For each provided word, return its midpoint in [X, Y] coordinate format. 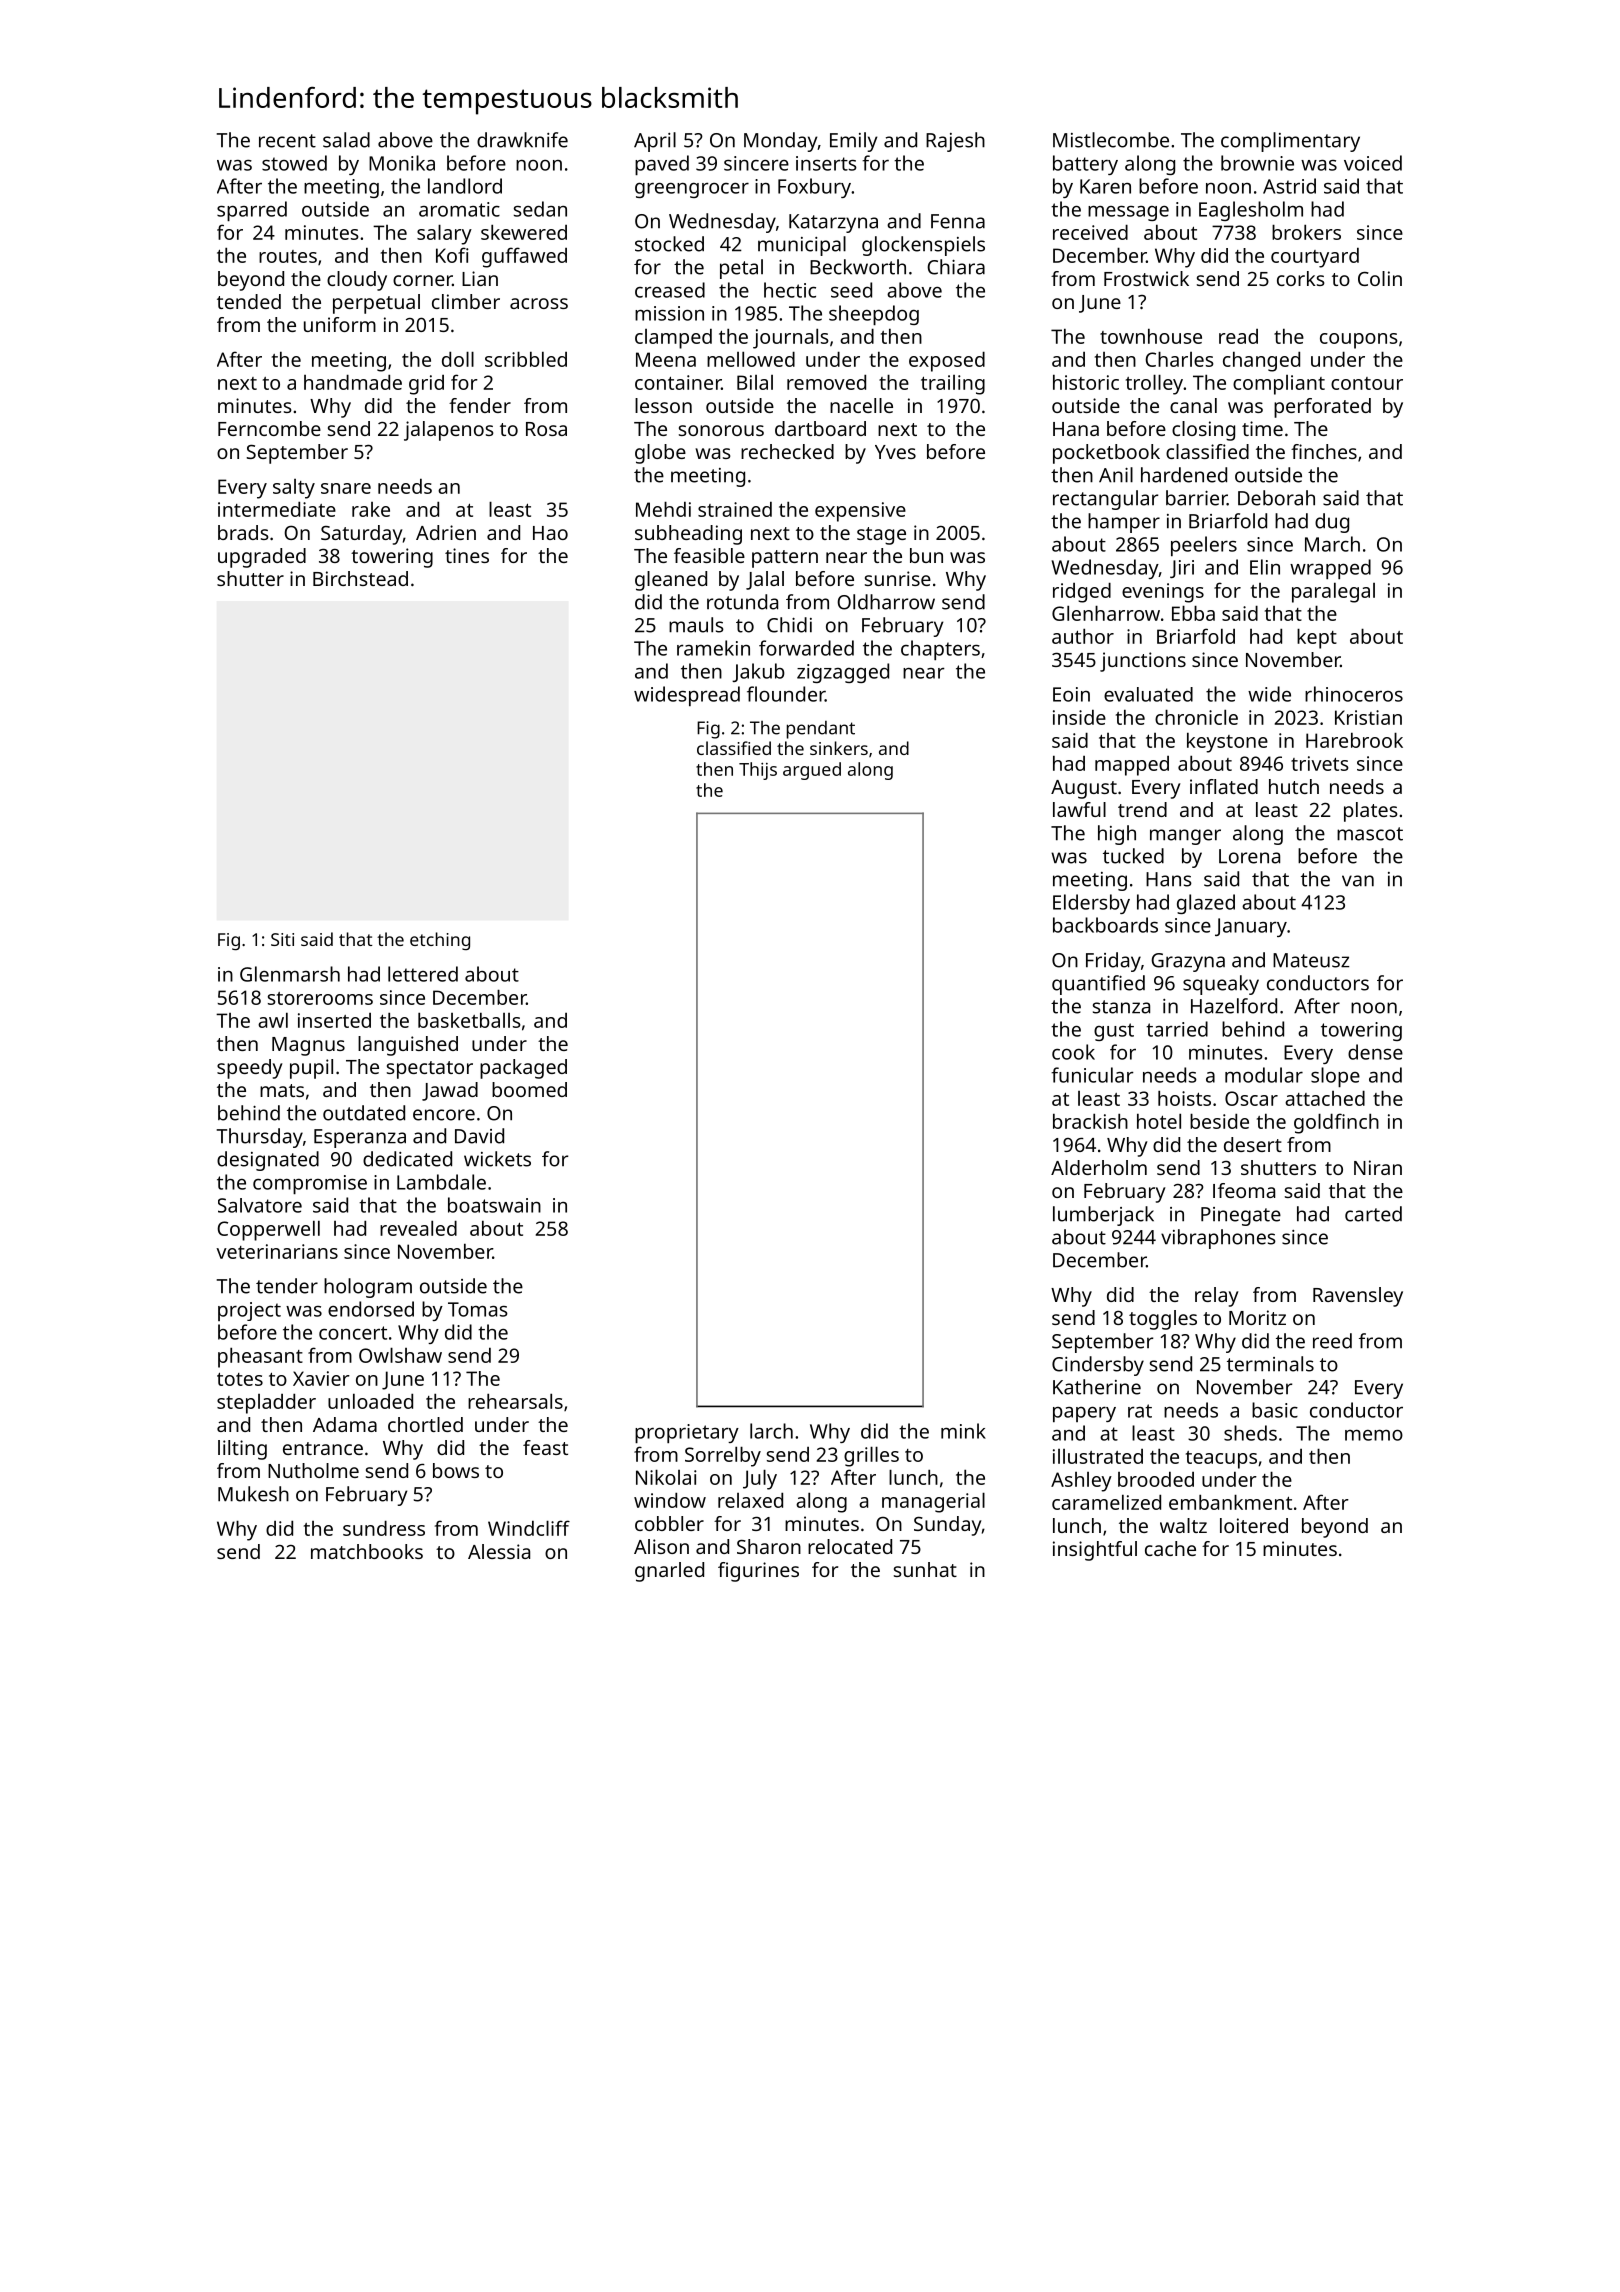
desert [1253, 1144]
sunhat [925, 1569]
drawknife [522, 140]
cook [1073, 1052]
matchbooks [367, 1551]
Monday [781, 142]
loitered [1254, 1525]
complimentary [1290, 142]
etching [440, 941]
